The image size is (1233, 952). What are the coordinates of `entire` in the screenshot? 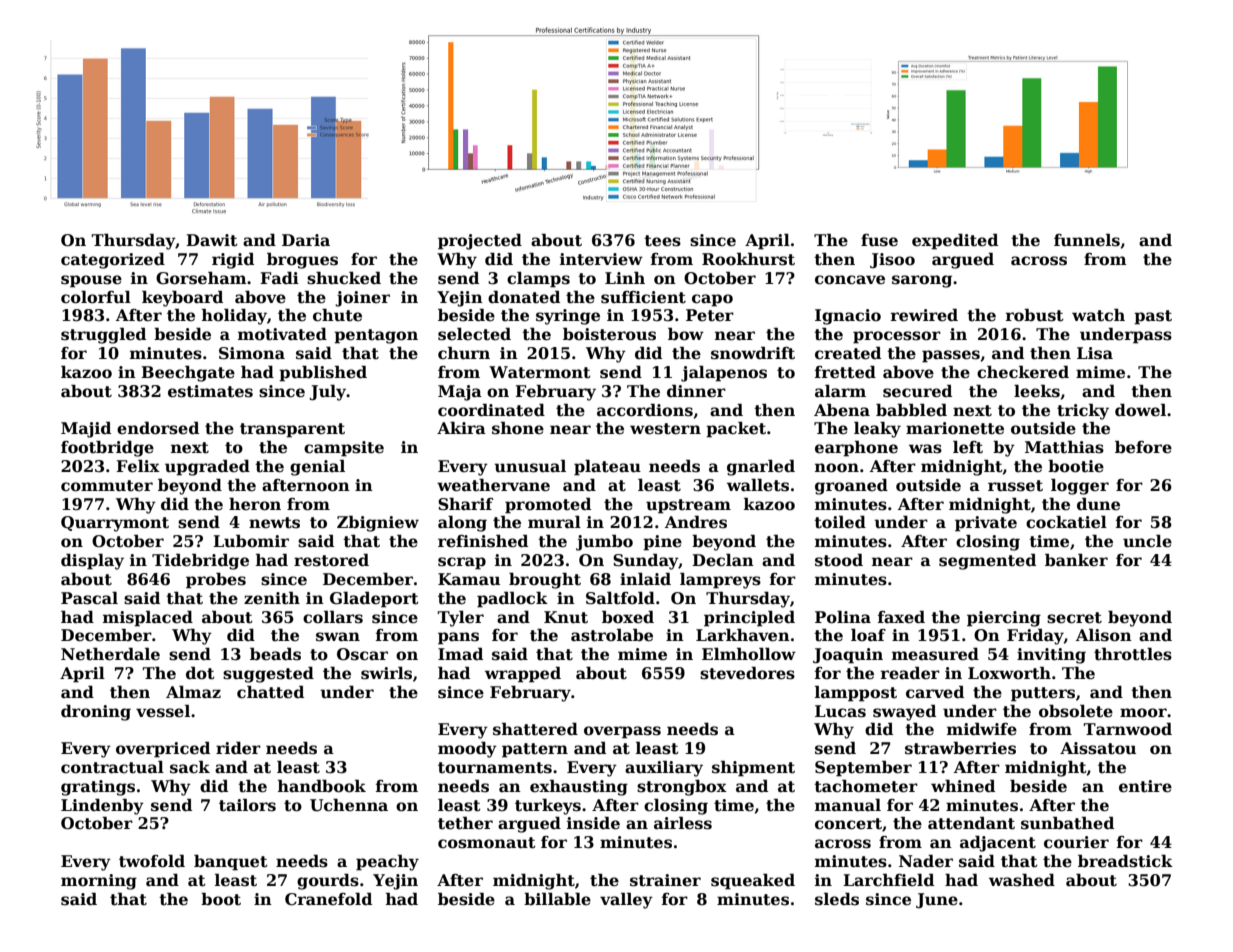 It's located at (1145, 786).
